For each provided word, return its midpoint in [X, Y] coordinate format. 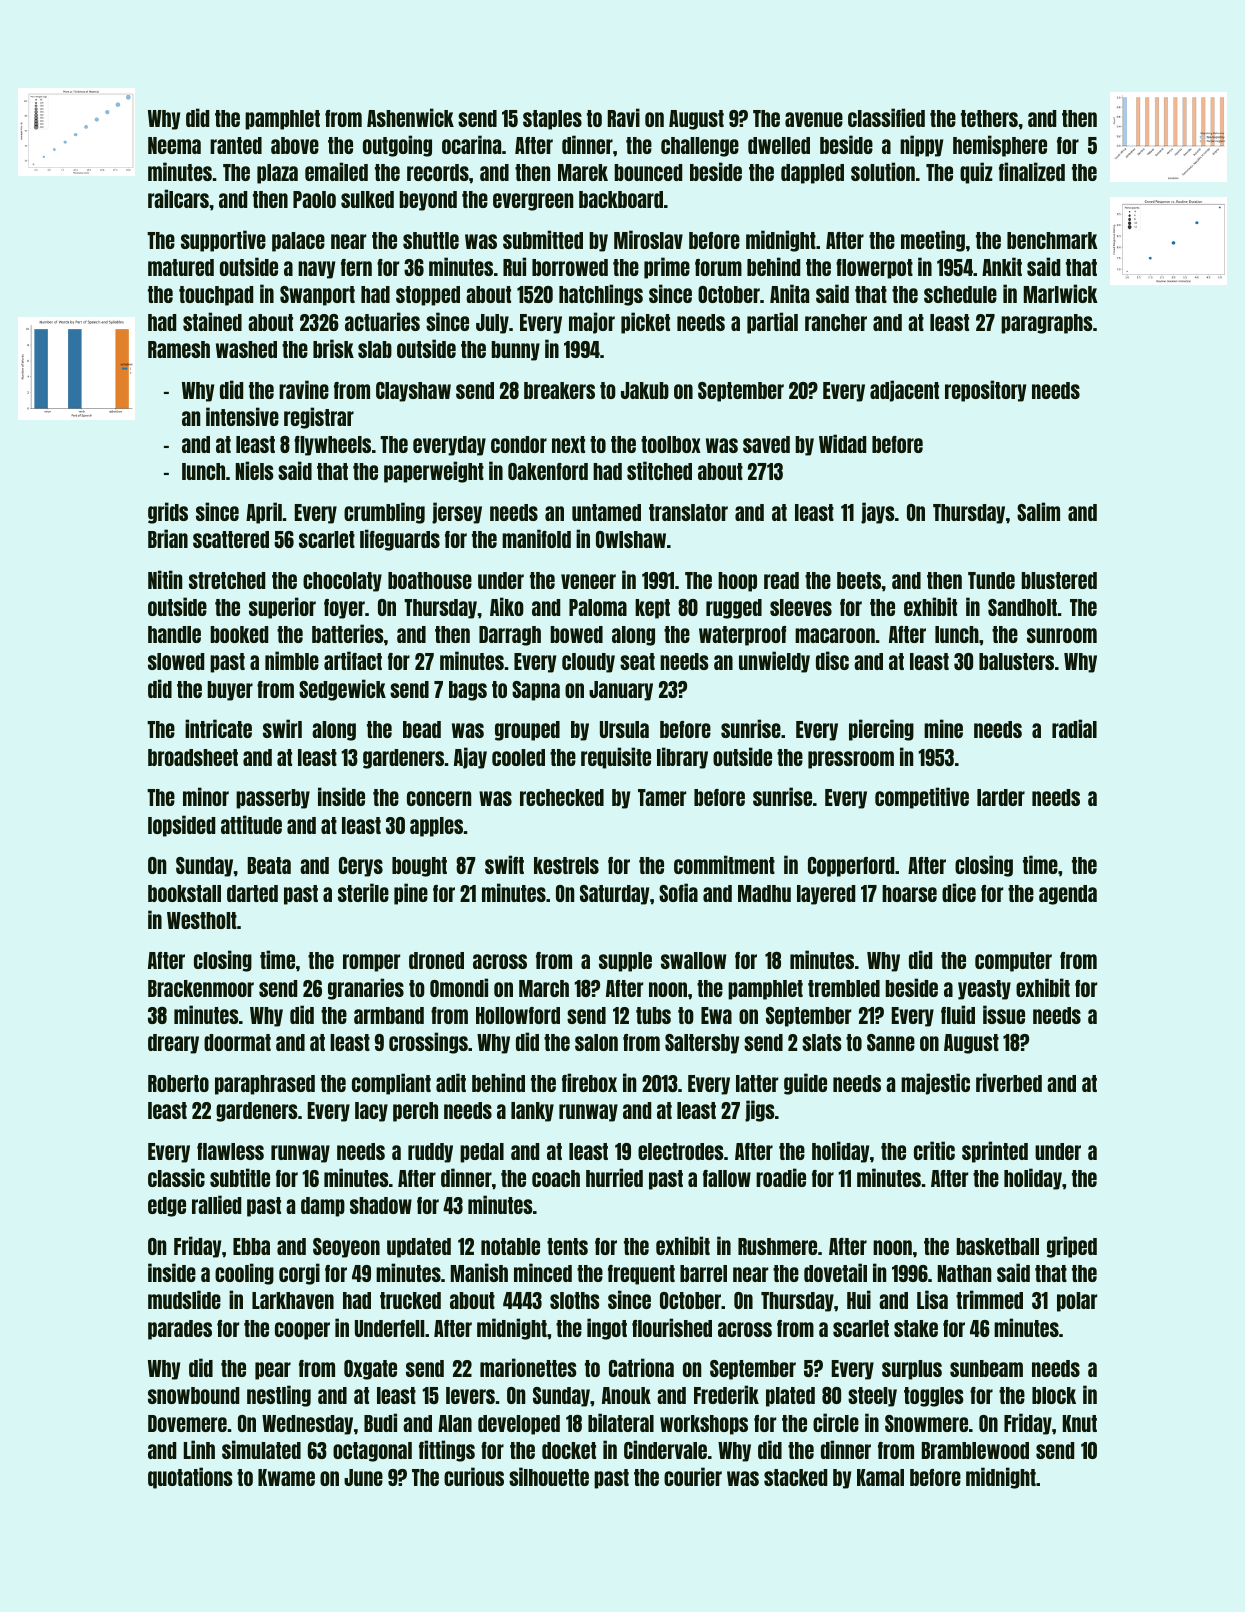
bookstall [184, 893]
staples [552, 120]
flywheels [332, 446]
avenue [814, 119]
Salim [1038, 511]
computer [1013, 962]
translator [688, 512]
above [295, 145]
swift [504, 864]
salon [596, 1042]
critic [934, 1150]
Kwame [286, 1477]
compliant [391, 1084]
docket [569, 1450]
